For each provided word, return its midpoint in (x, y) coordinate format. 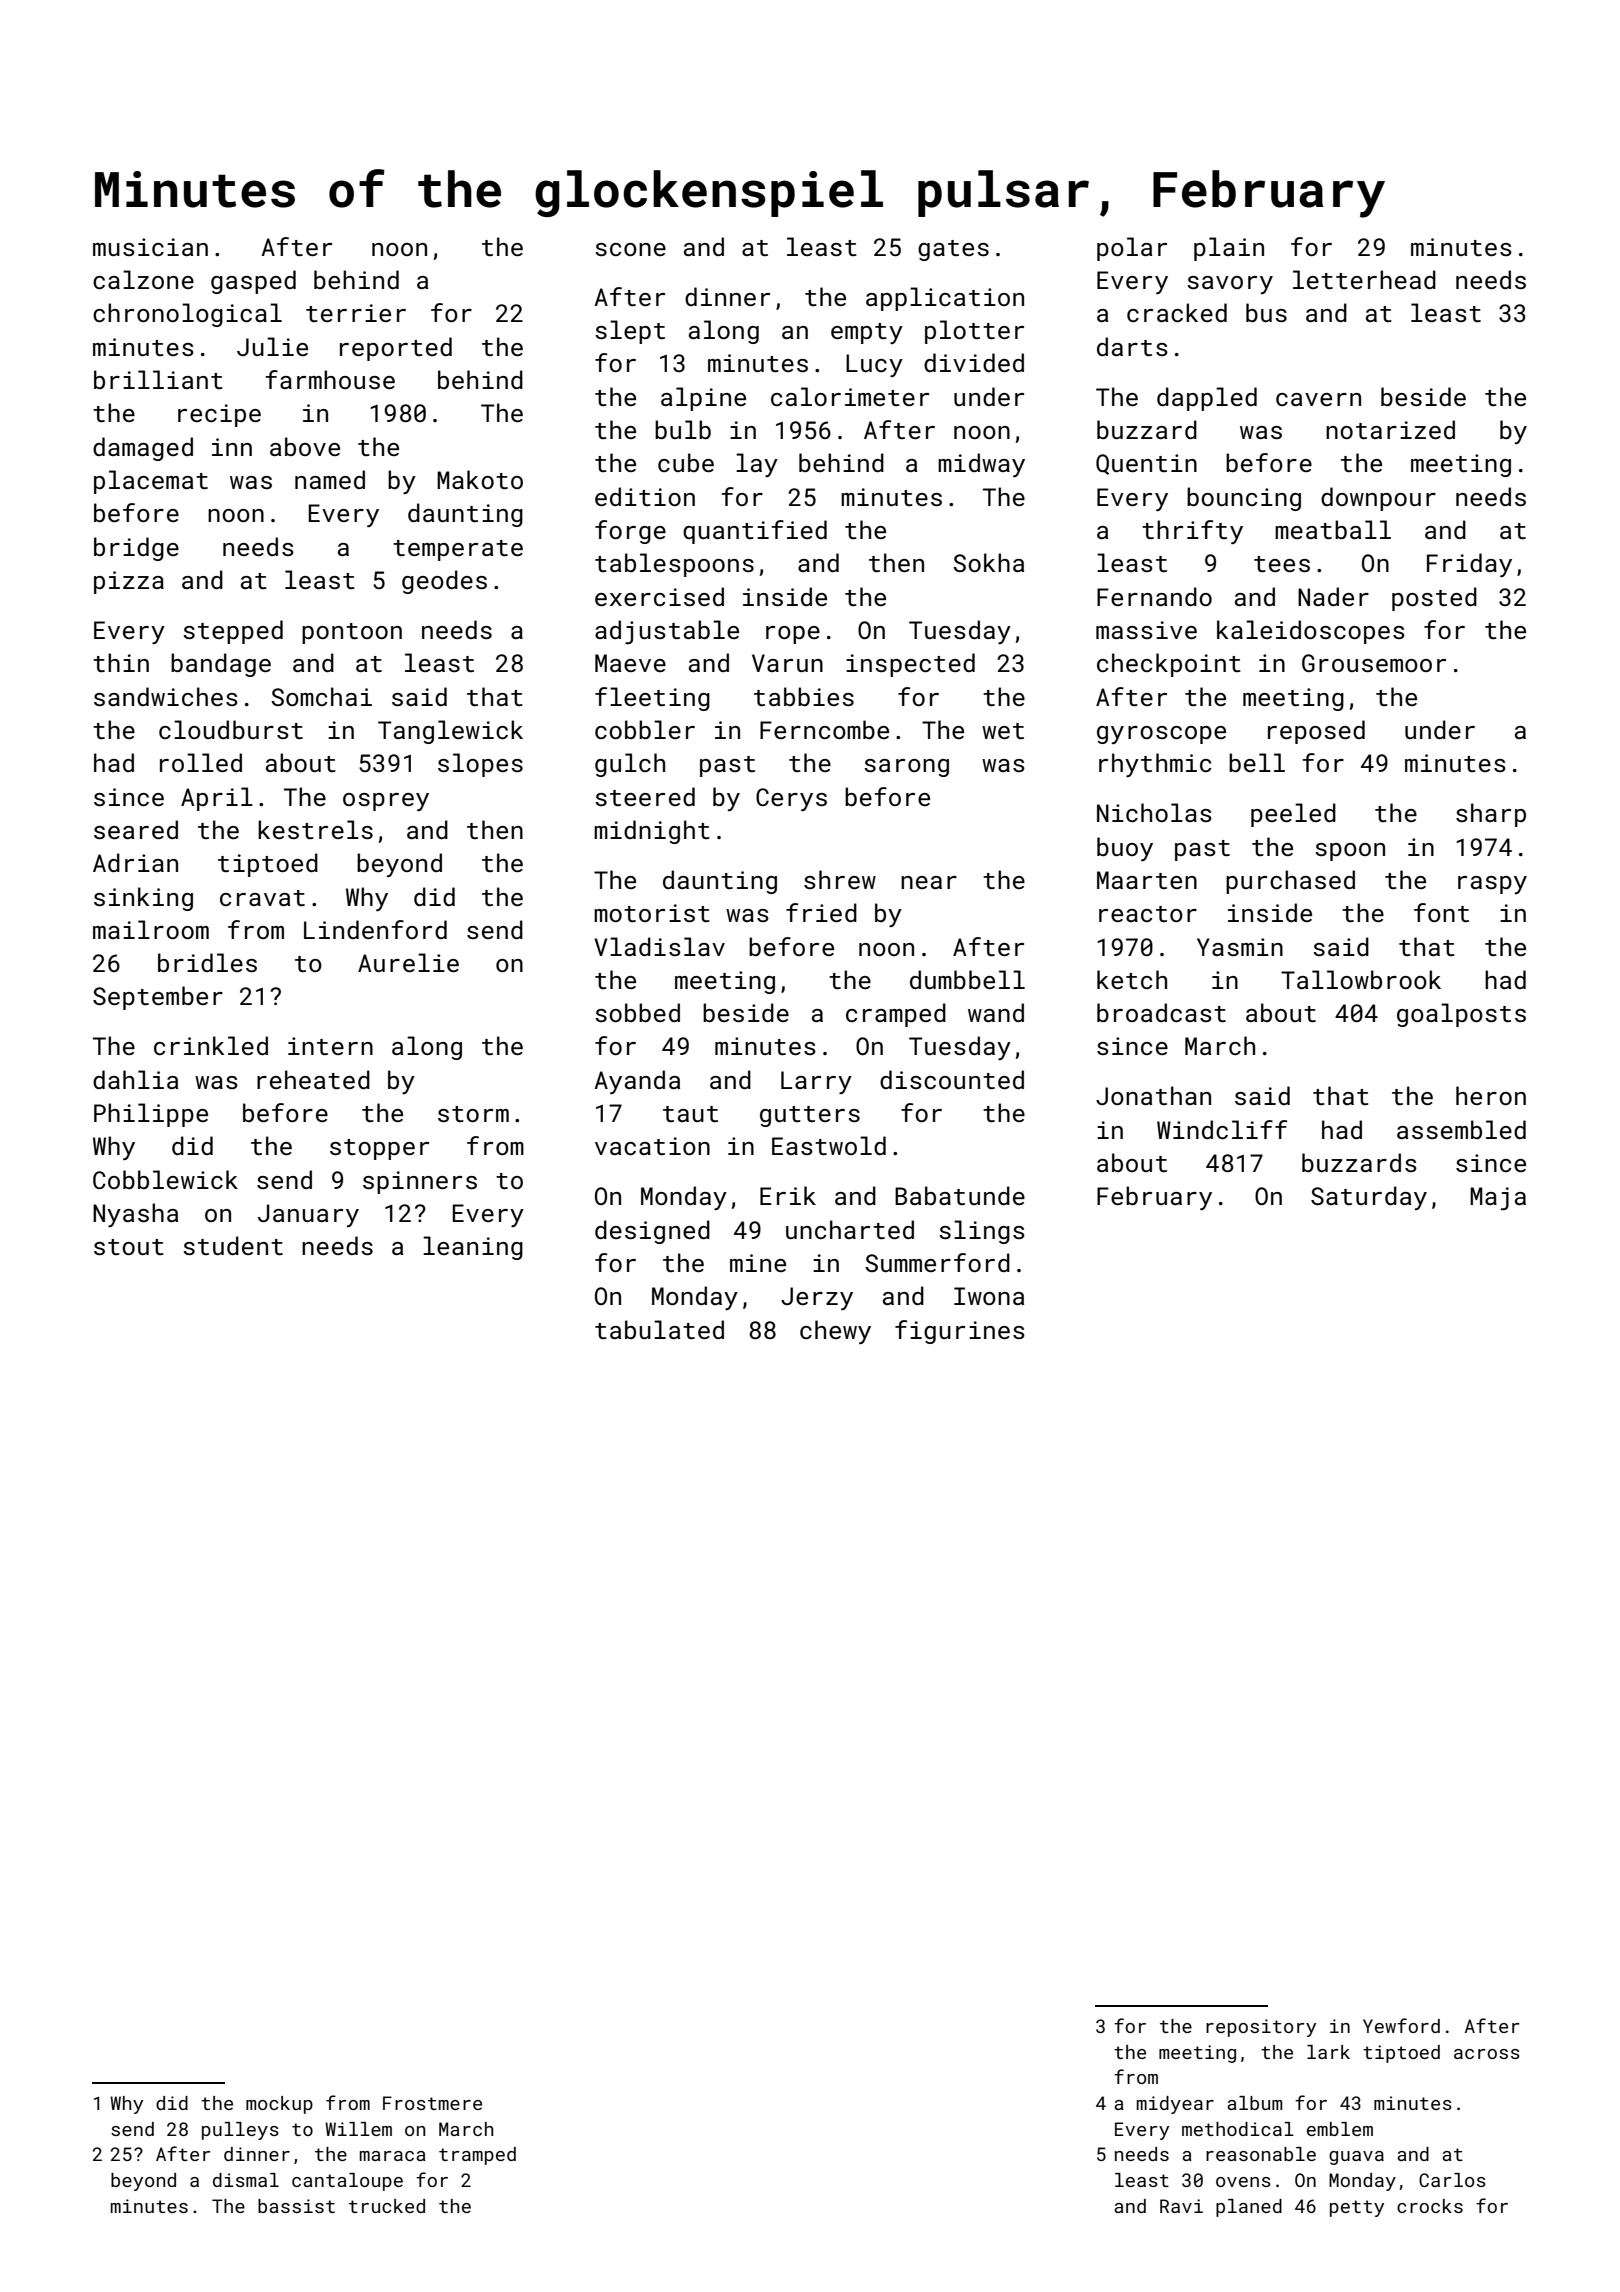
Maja (1498, 1198)
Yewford (1401, 2025)
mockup (279, 2105)
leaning (473, 1248)
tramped (477, 2156)
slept (630, 332)
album (1254, 2103)
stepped (233, 632)
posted (1434, 599)
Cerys (791, 799)
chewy (835, 1332)
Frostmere (432, 2103)
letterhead (1364, 279)
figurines (960, 1332)
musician (150, 247)
